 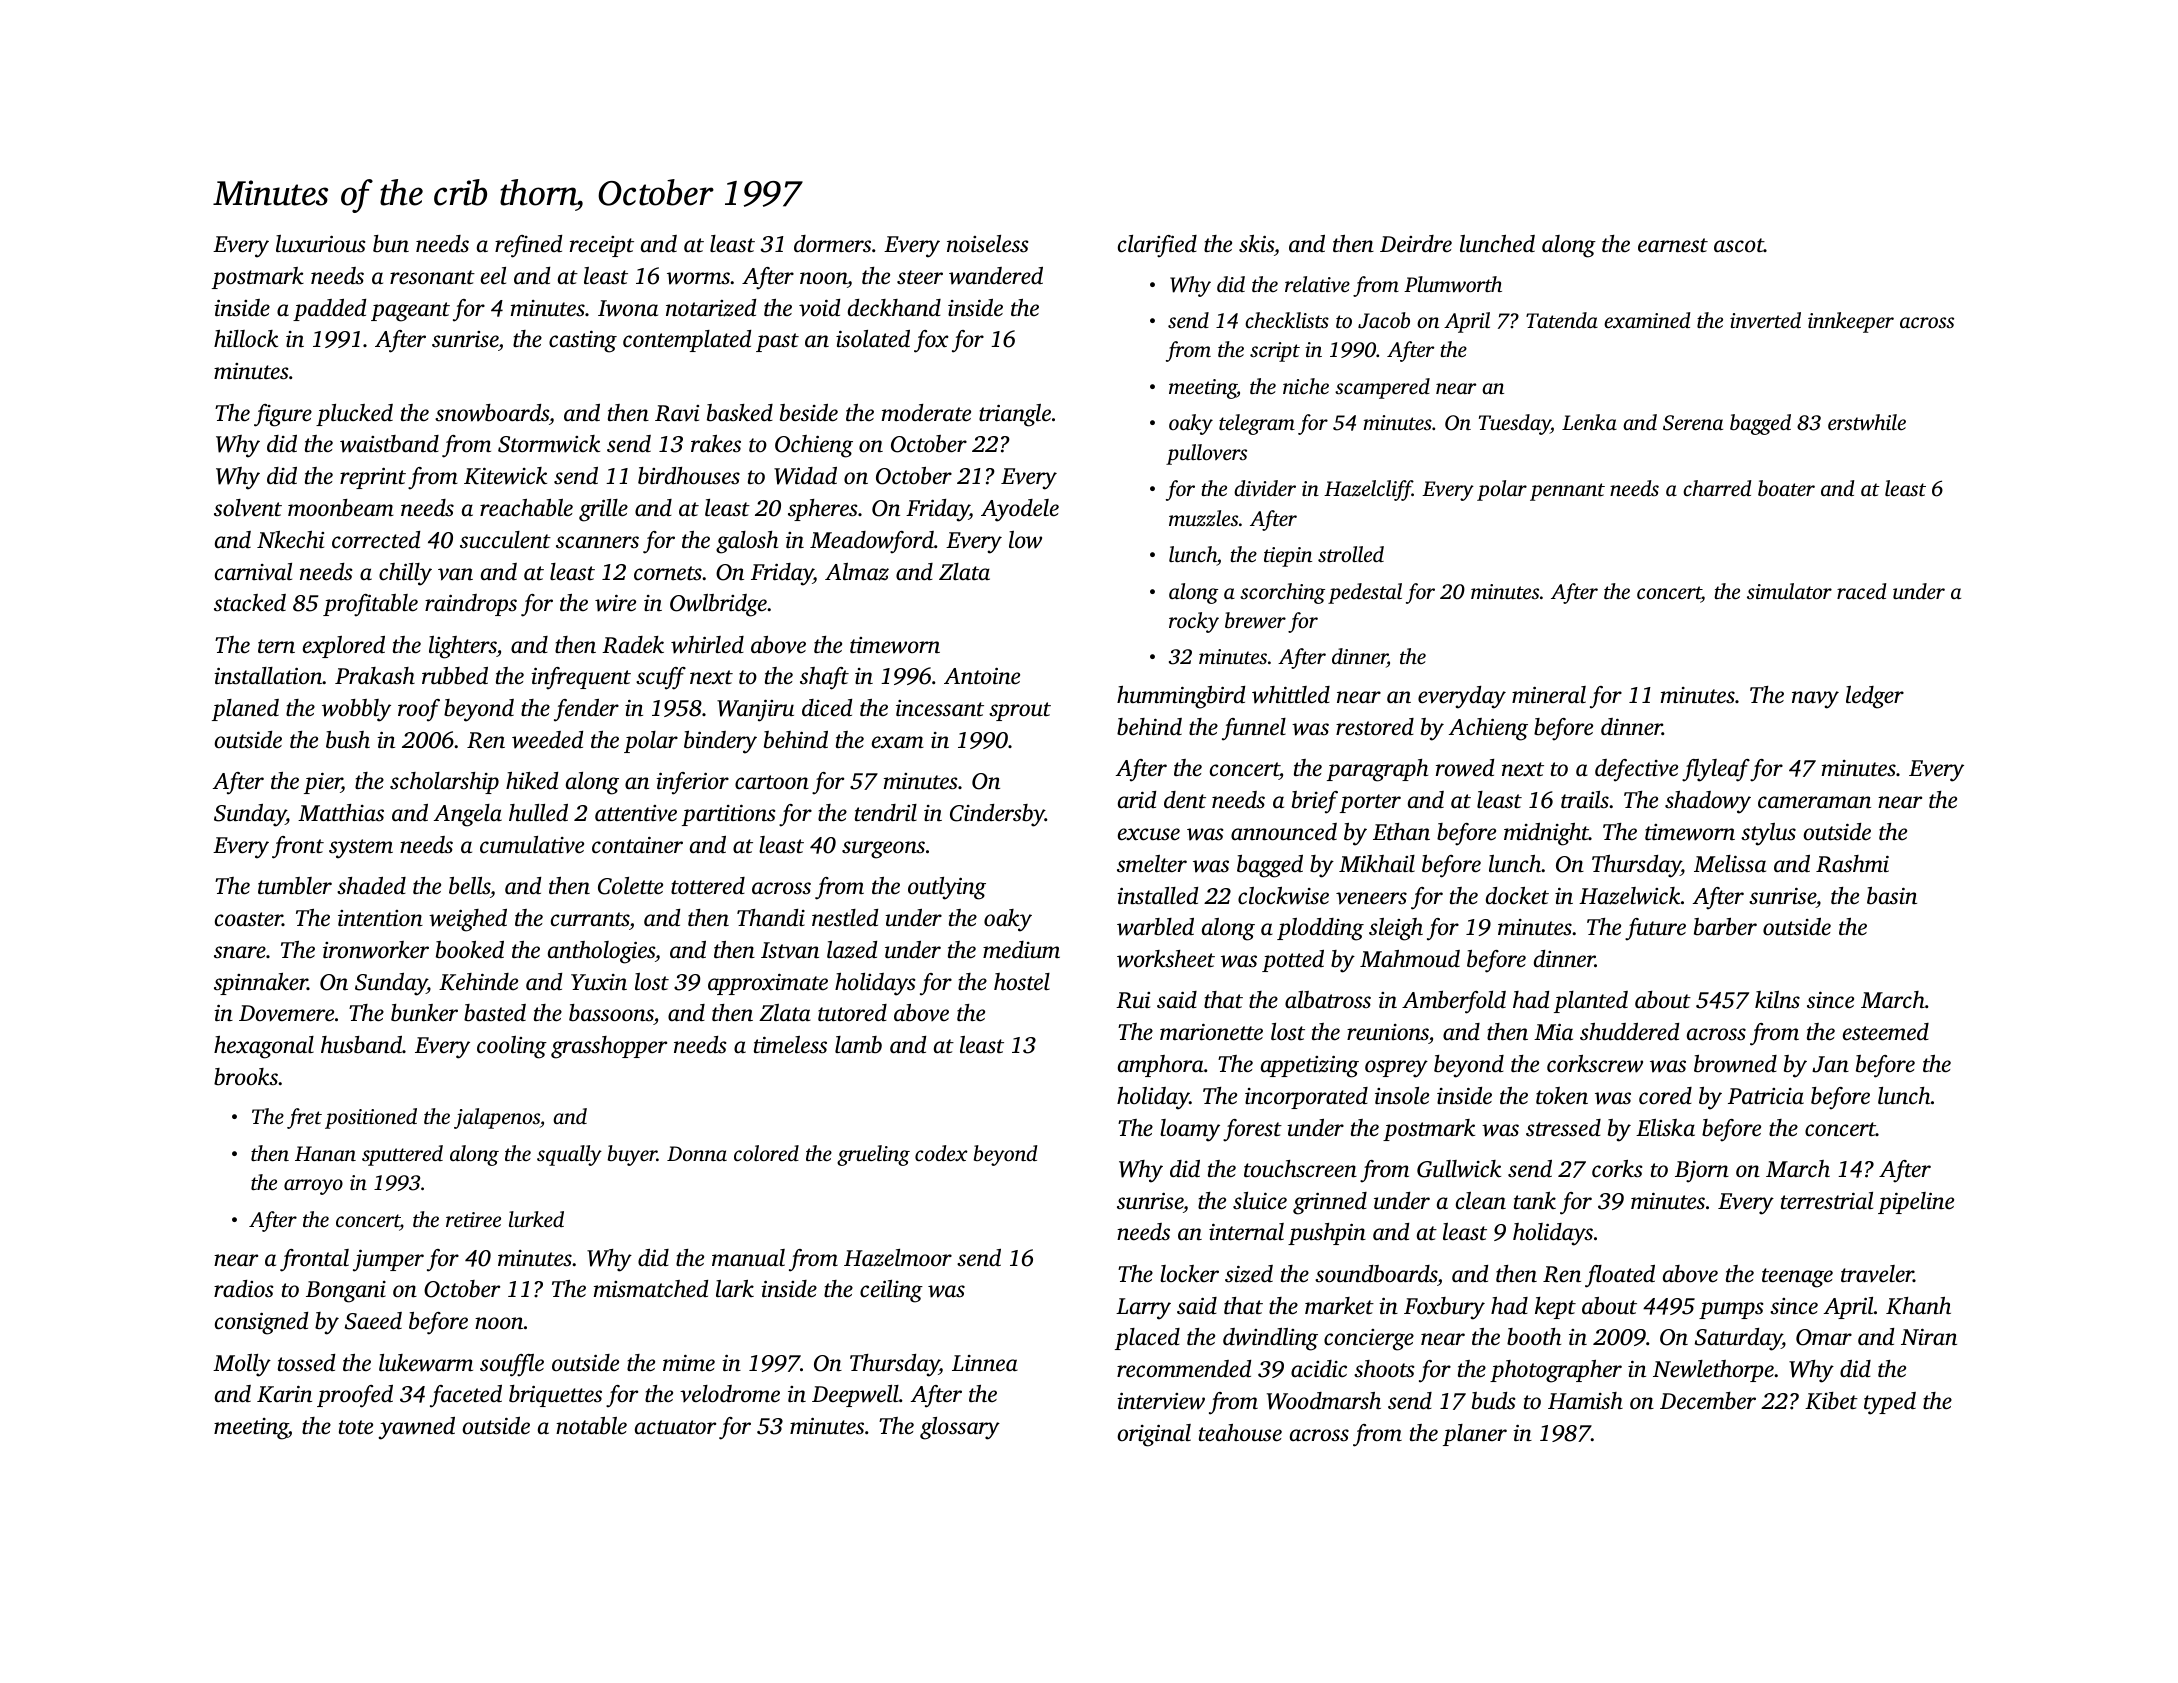 I want to click on luxurious, so click(x=320, y=244).
